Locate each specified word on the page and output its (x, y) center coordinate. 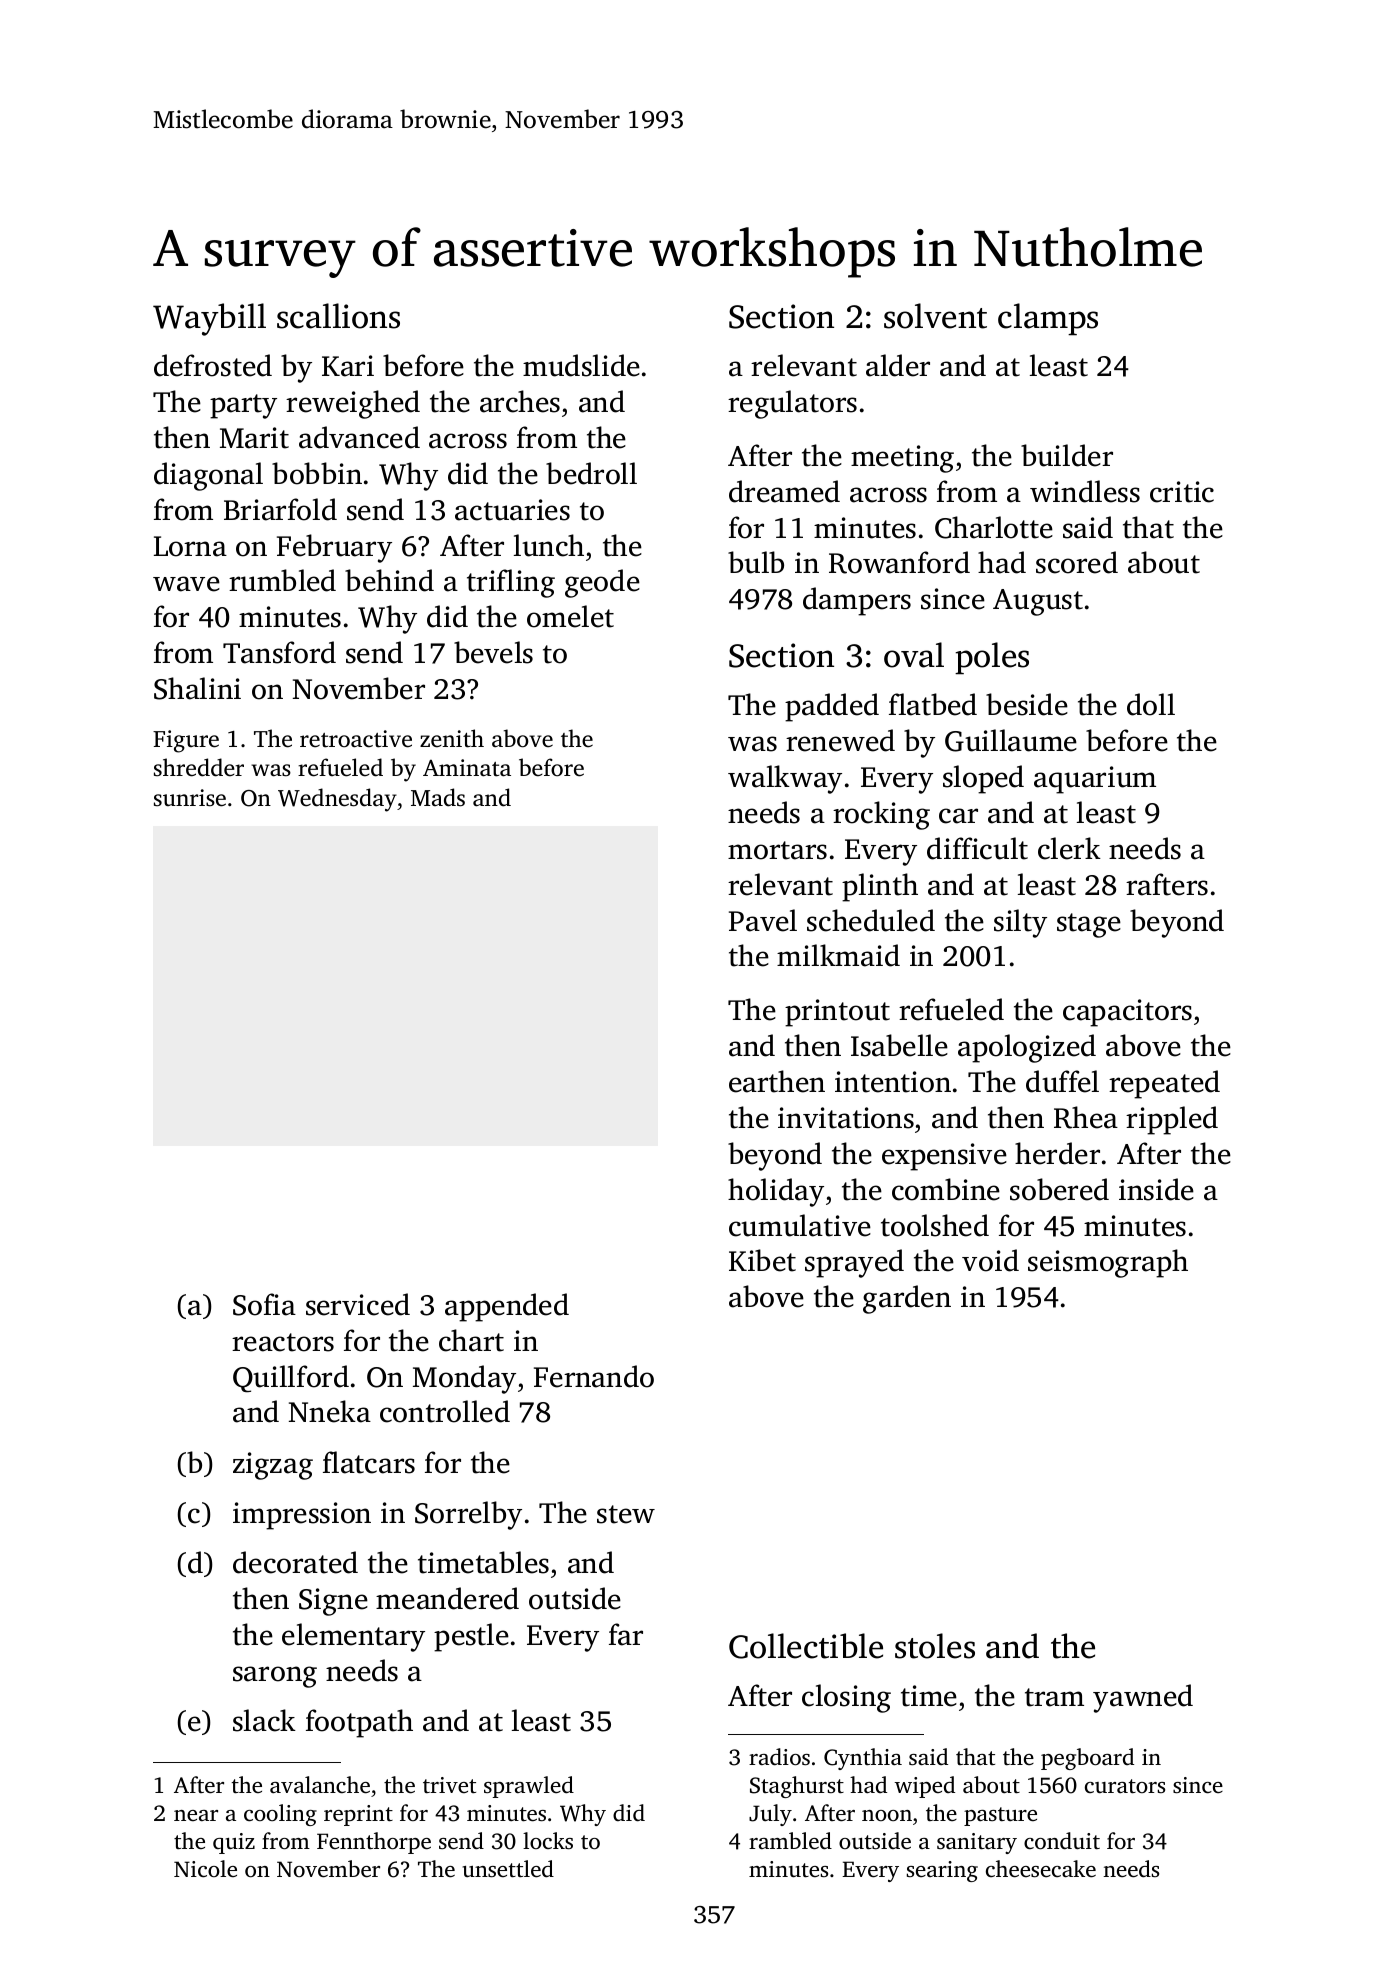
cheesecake (1041, 1869)
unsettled (508, 1869)
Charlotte (994, 527)
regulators (792, 404)
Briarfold (280, 509)
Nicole (205, 1869)
